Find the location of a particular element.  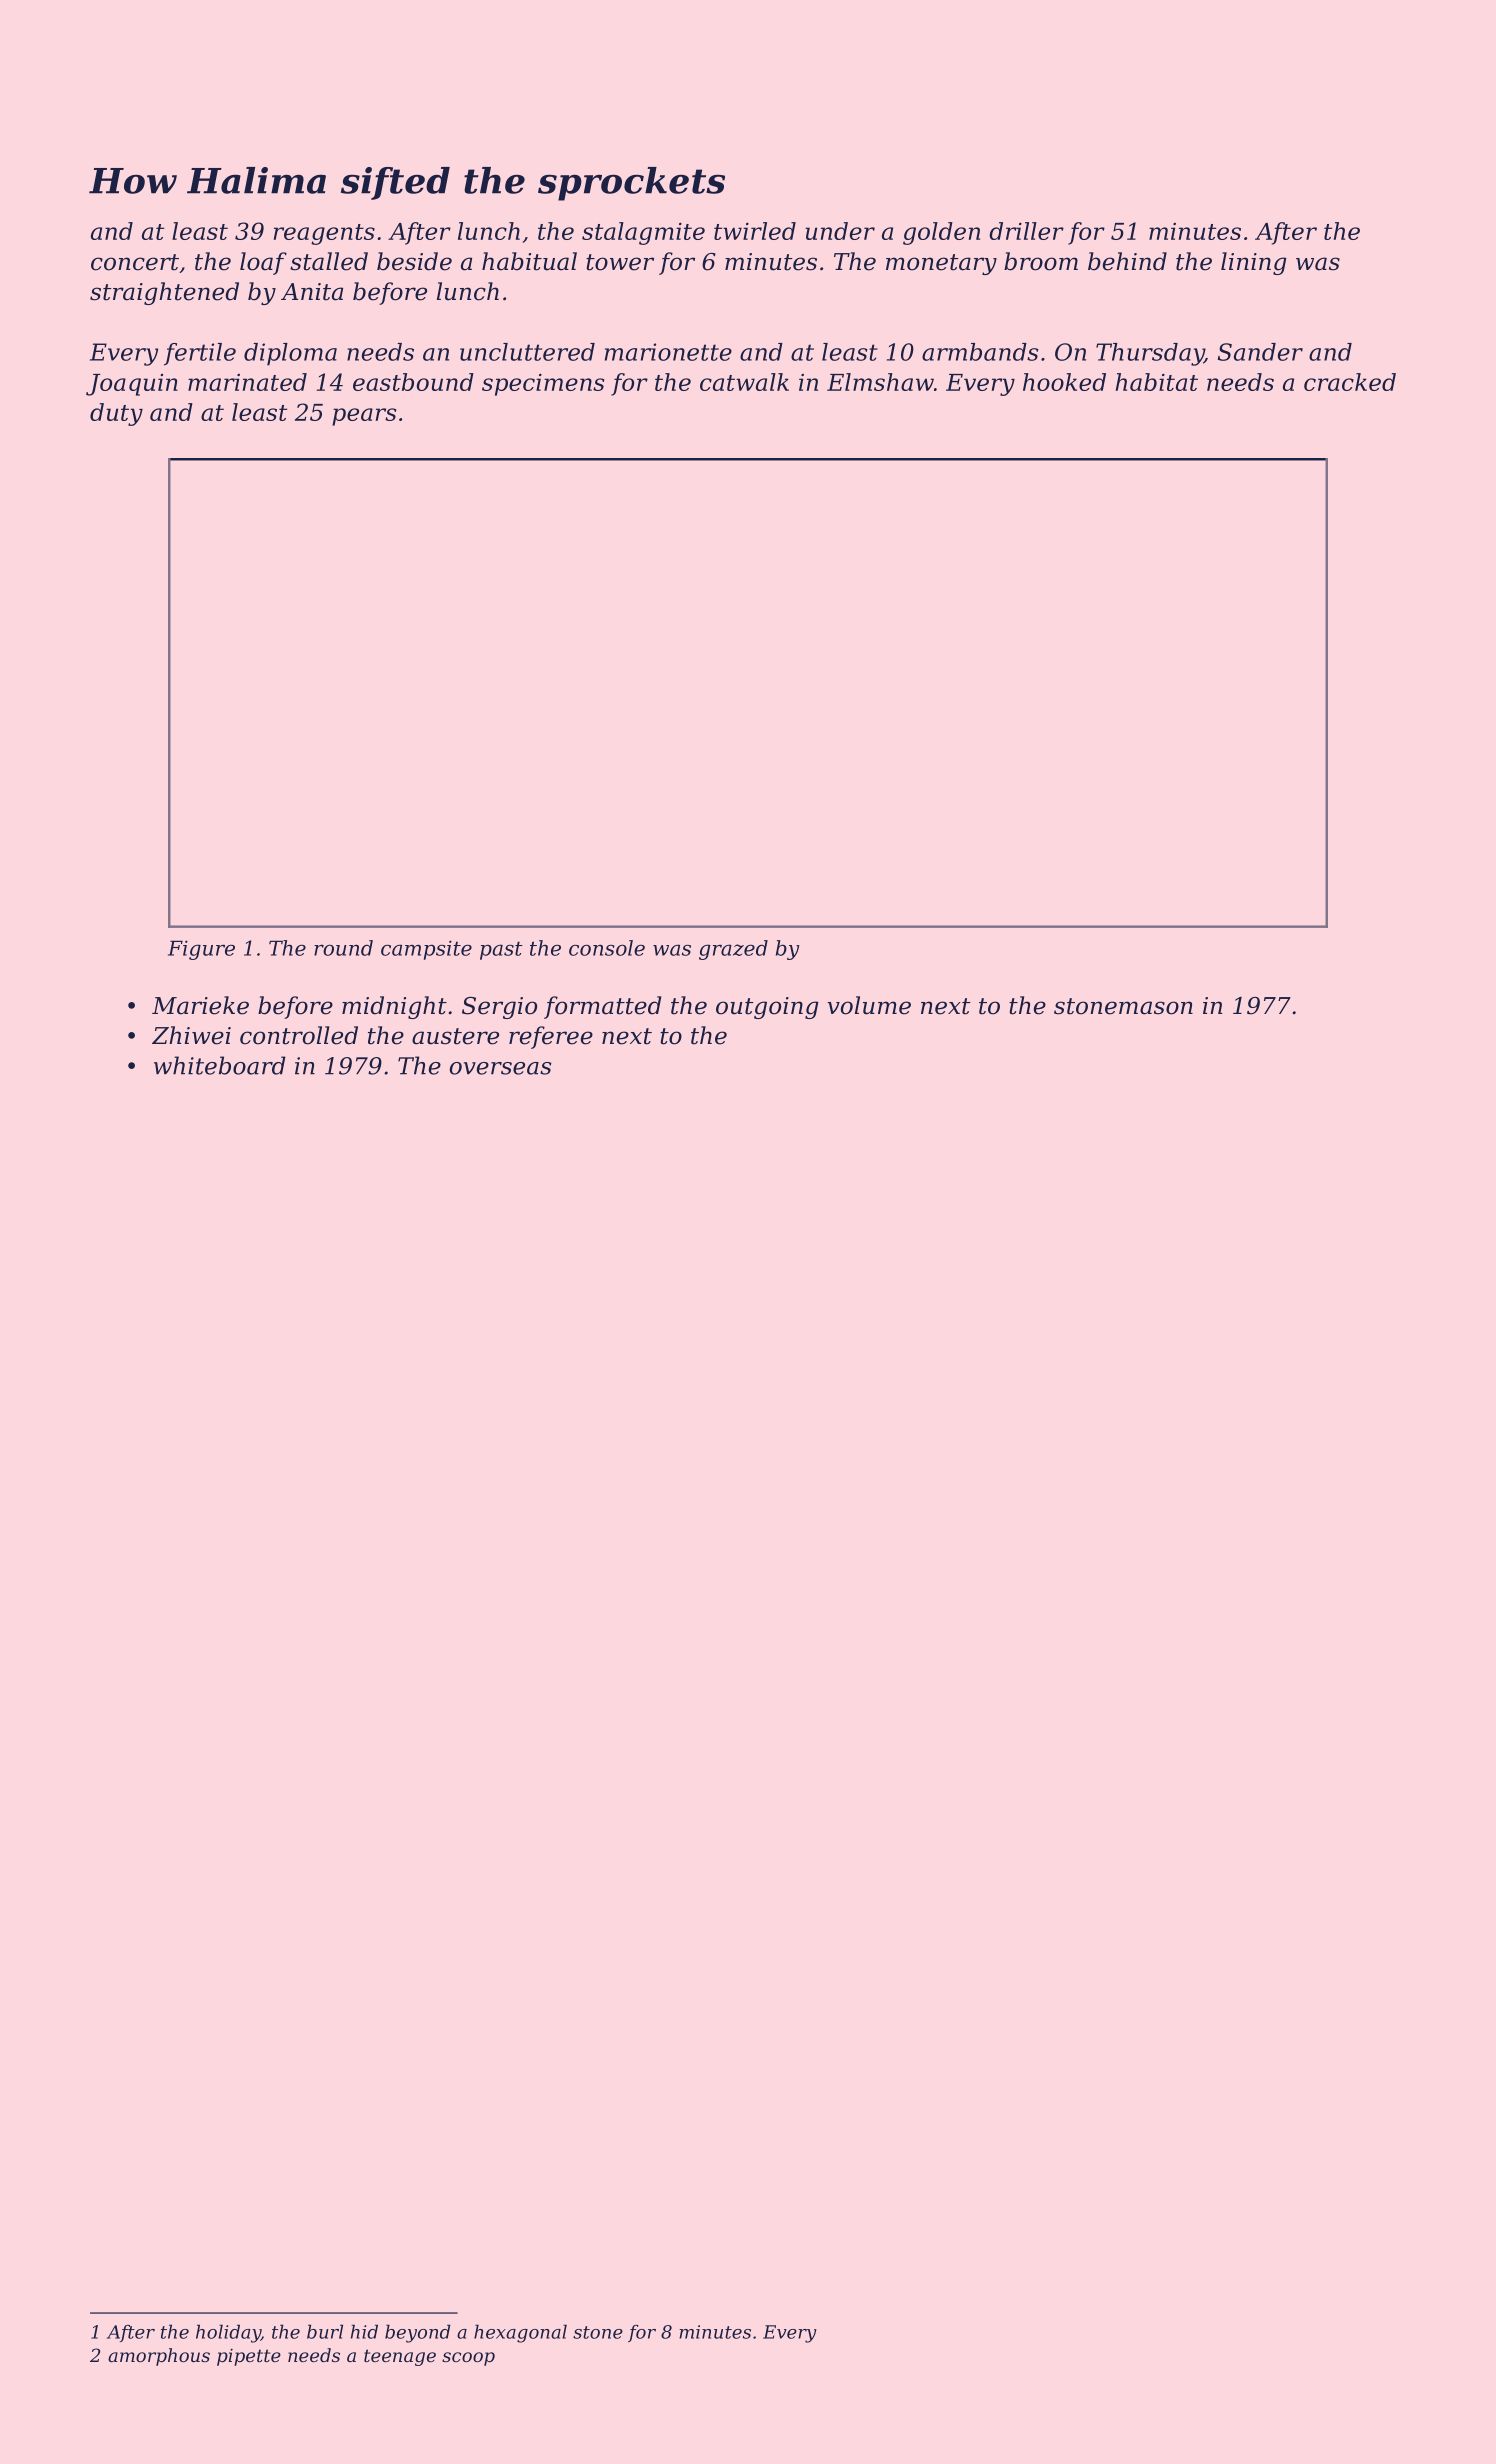

cracked is located at coordinates (1350, 382).
